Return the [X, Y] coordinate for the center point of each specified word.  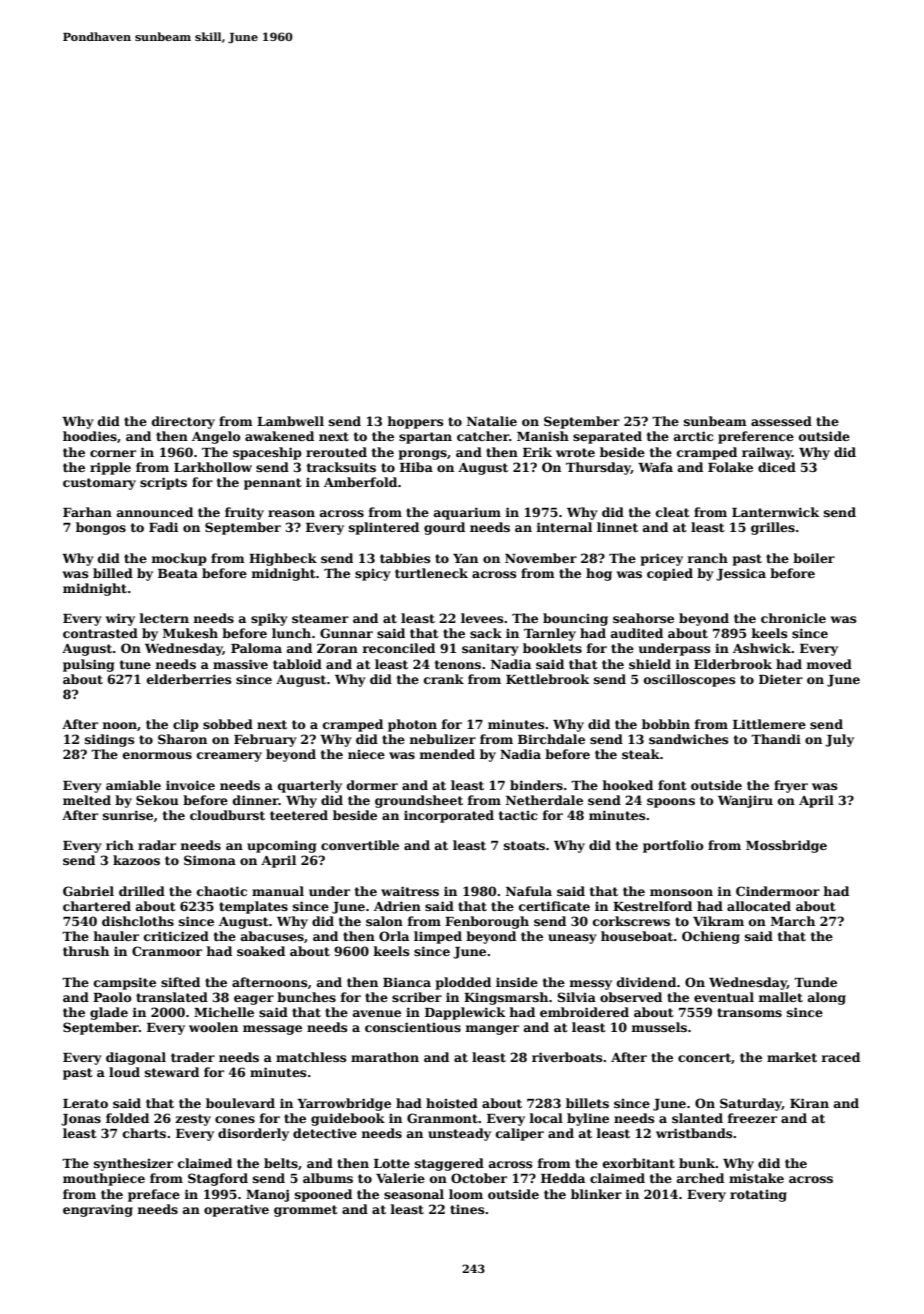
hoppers [415, 422]
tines [467, 1209]
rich [120, 845]
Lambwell [290, 421]
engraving [98, 1210]
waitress [410, 891]
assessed [781, 421]
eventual [724, 997]
